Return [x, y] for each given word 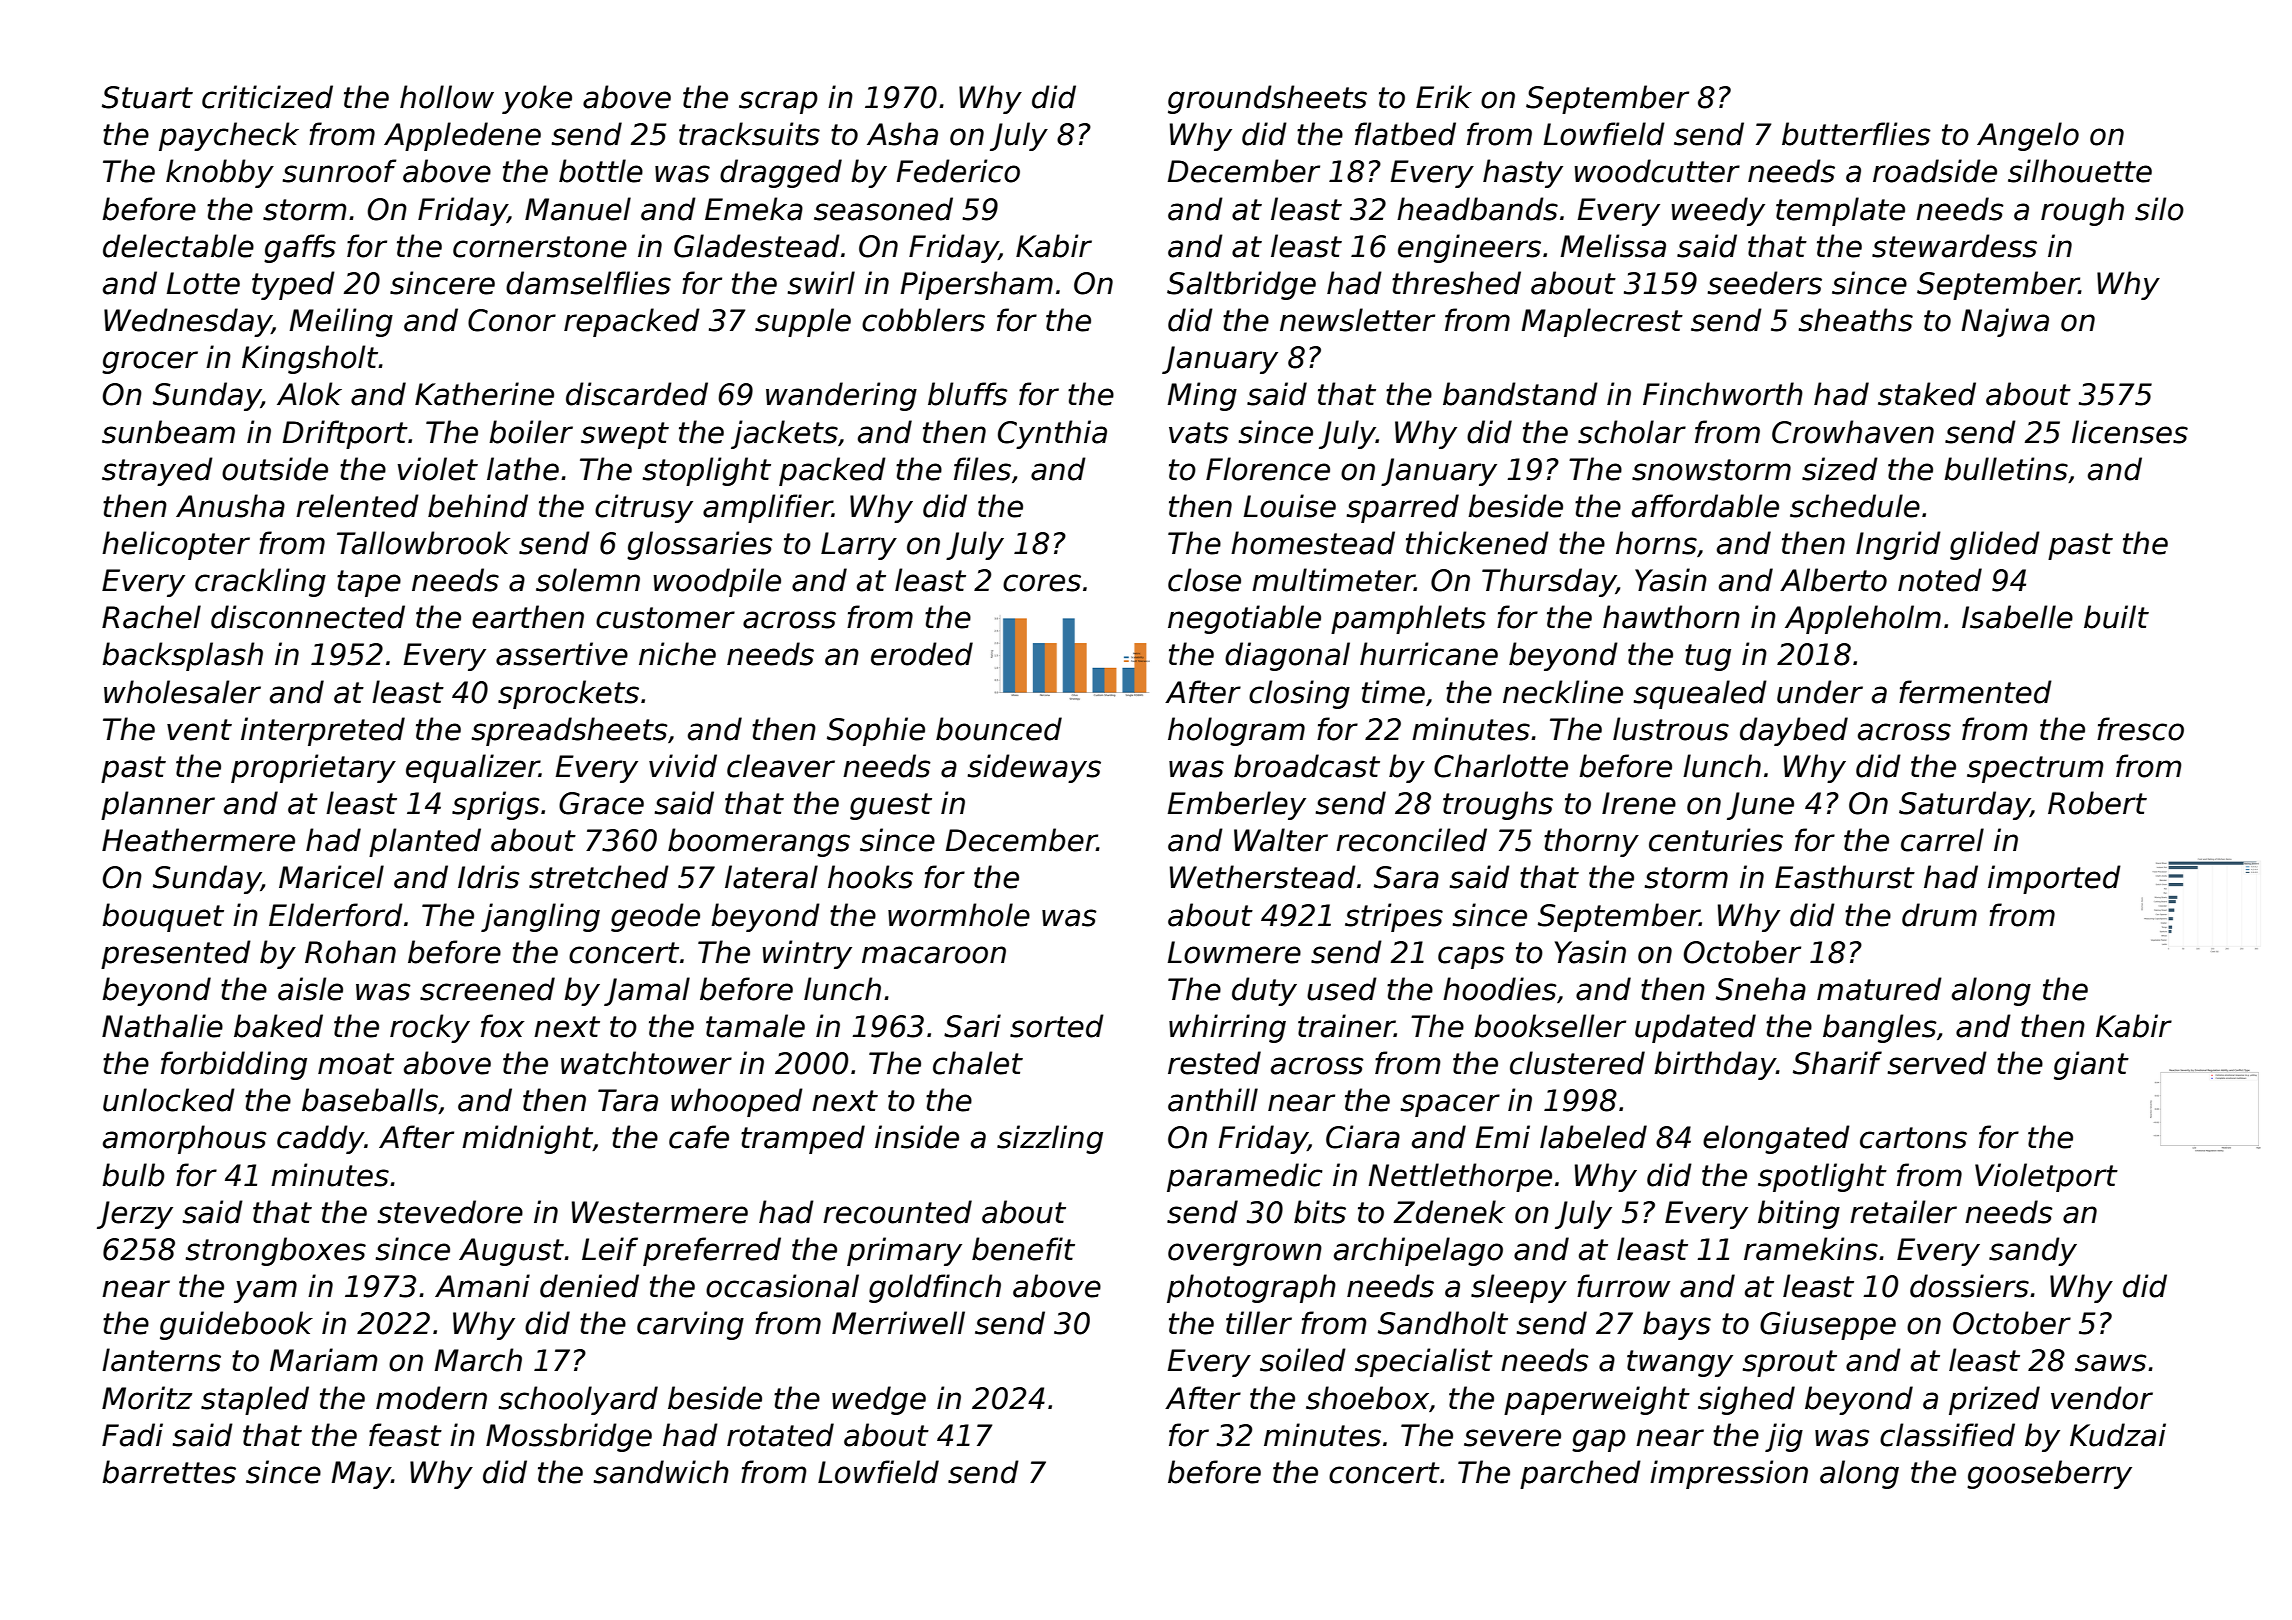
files [982, 469]
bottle [601, 171]
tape [369, 583]
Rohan [350, 952]
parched [1580, 1474]
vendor [2102, 1398]
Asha [902, 134]
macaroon [934, 955]
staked [1927, 394]
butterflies [1856, 134]
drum [1939, 915]
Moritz [147, 1398]
